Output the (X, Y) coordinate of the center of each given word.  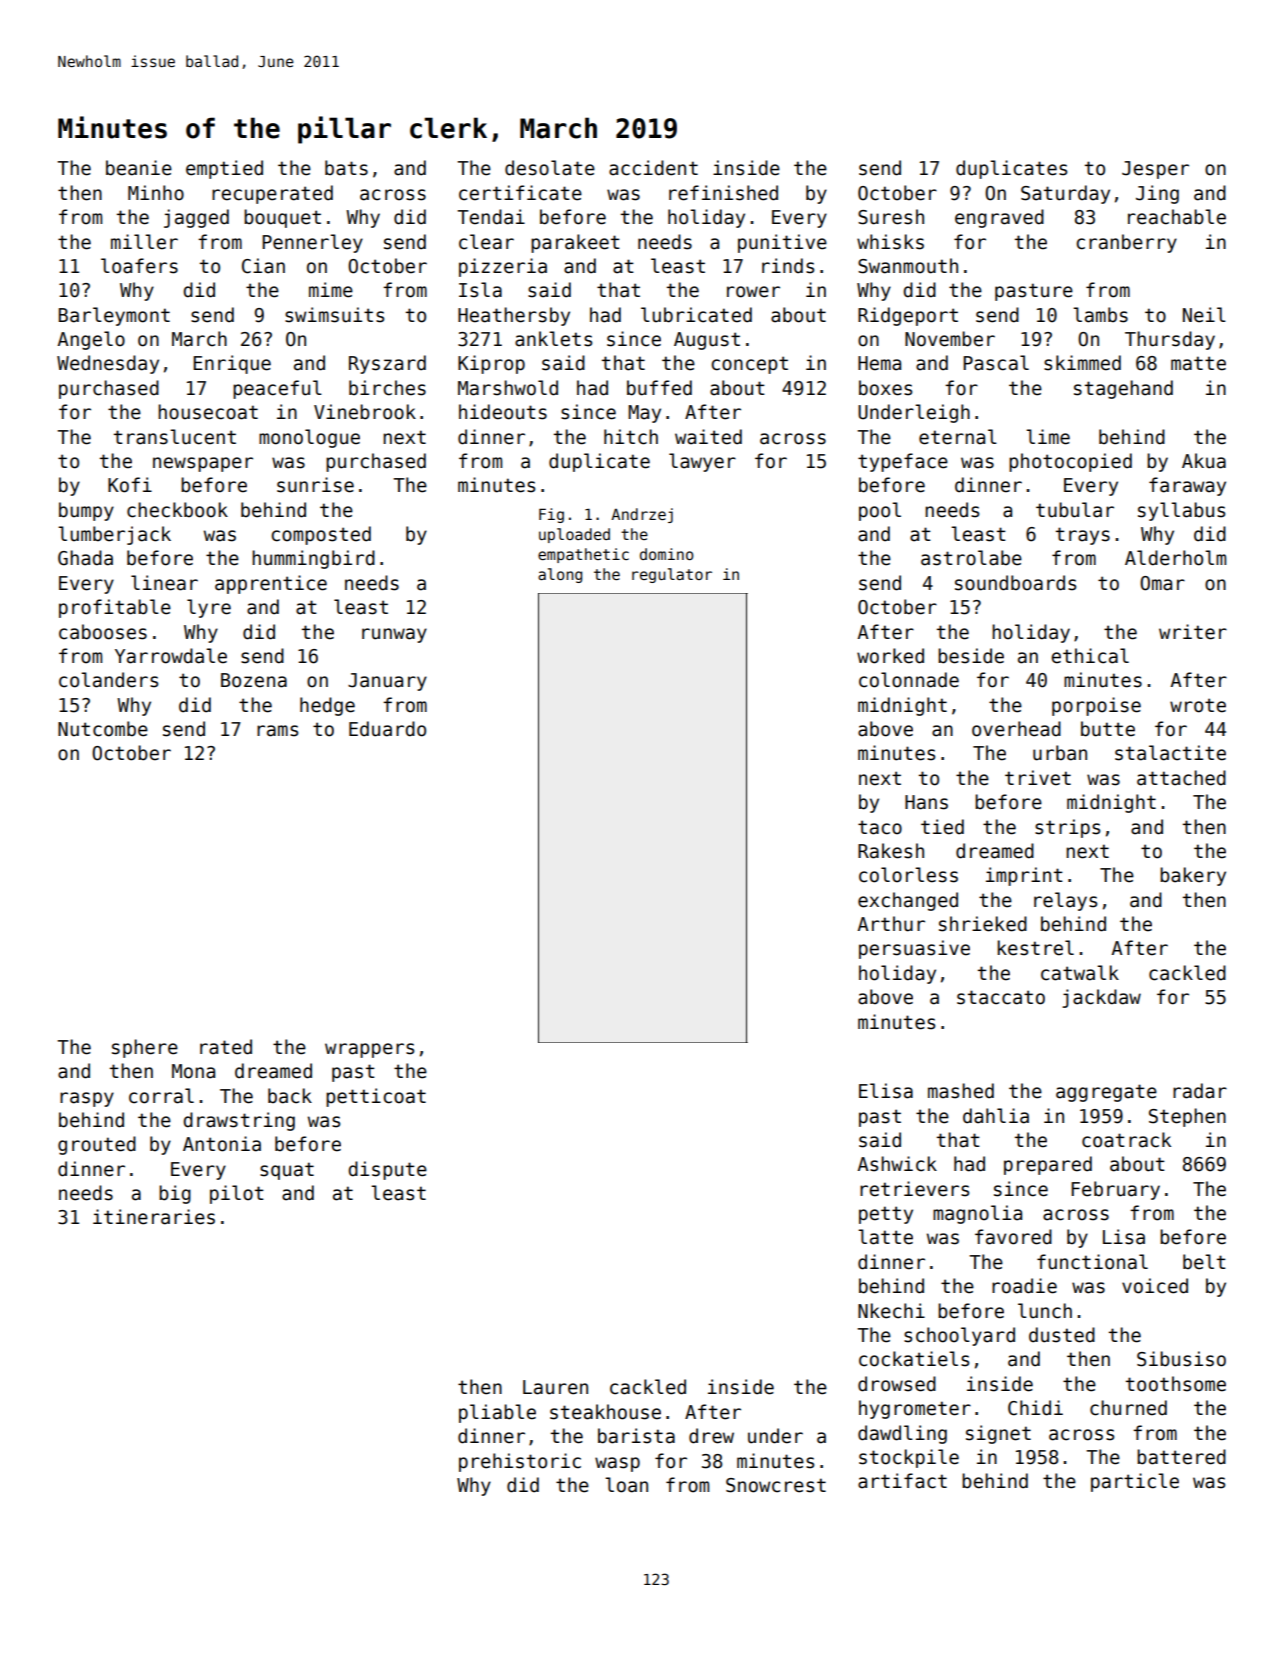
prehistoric (520, 1462)
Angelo (91, 340)
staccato (1001, 997)
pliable (497, 1413)
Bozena (254, 680)
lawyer (702, 462)
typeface (903, 462)
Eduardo (387, 729)
